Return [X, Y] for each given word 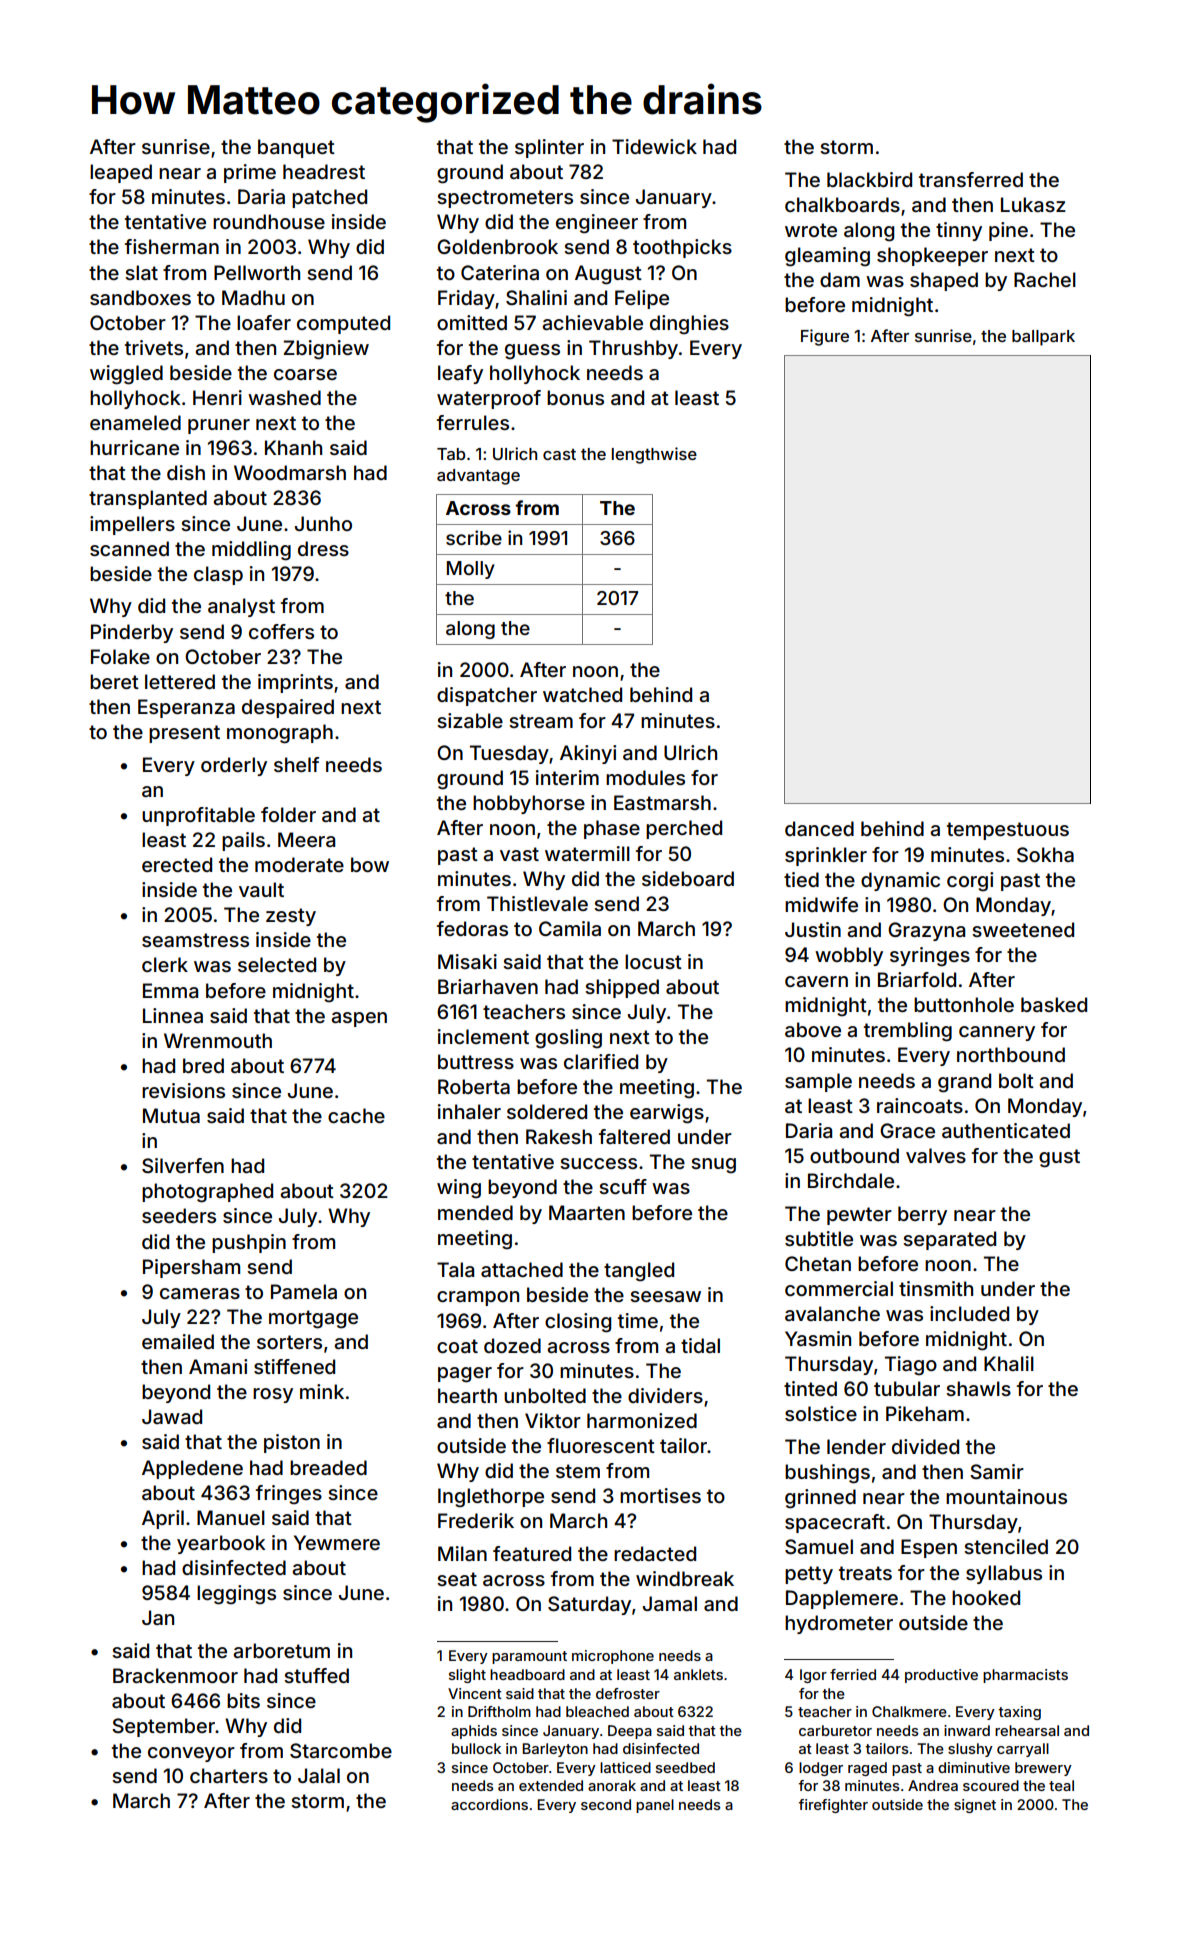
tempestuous [1008, 831]
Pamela [304, 1291]
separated [949, 1240]
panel [655, 1806]
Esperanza [186, 708]
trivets [154, 347]
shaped [944, 281]
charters [229, 1775]
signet [975, 1806]
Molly [471, 570]
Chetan [818, 1263]
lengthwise [654, 455]
